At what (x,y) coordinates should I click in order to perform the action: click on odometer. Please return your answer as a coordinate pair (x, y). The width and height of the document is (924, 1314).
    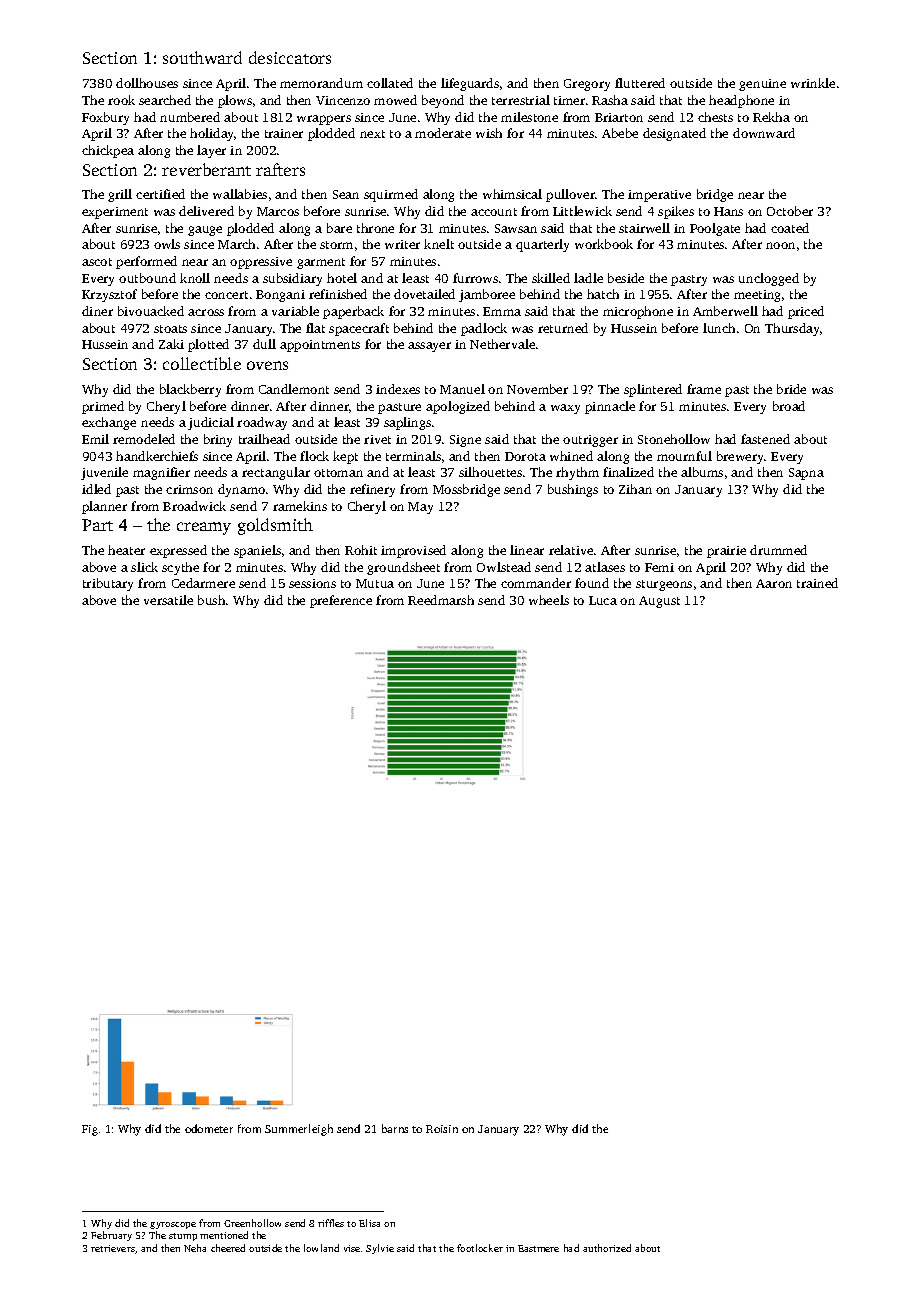
    Looking at the image, I should click on (209, 1128).
